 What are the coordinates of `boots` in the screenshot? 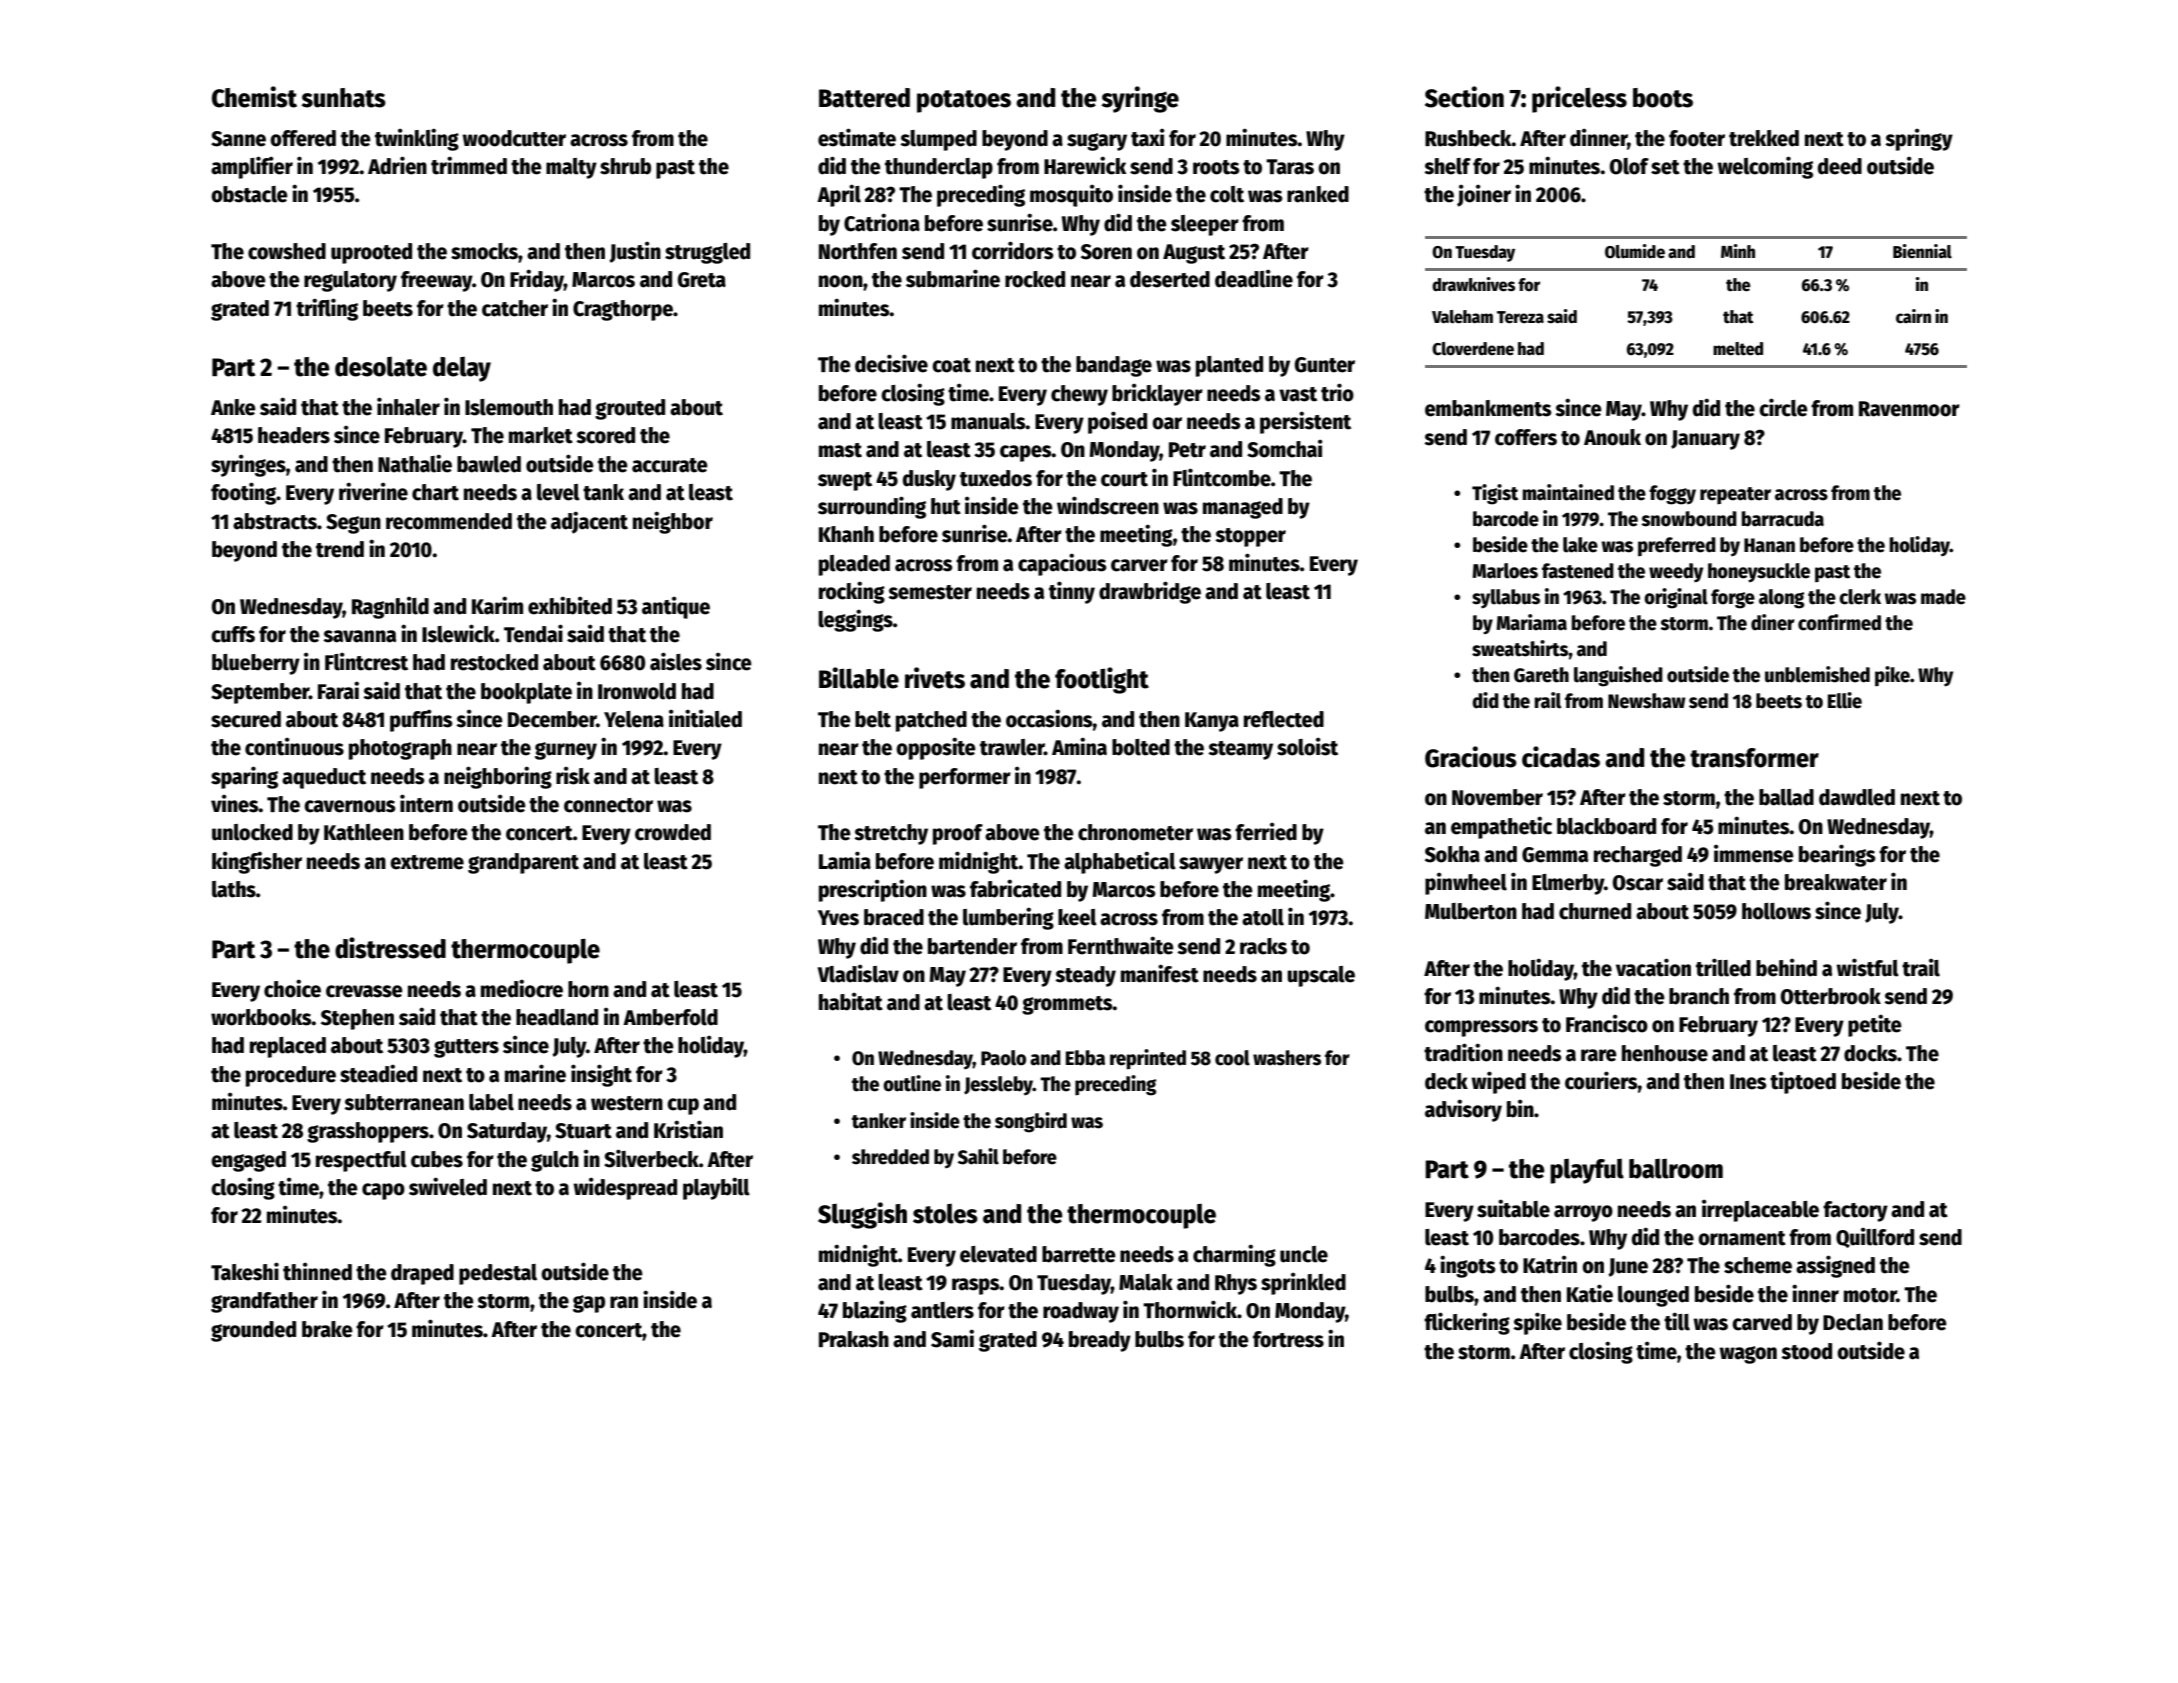 It's located at (1663, 98).
